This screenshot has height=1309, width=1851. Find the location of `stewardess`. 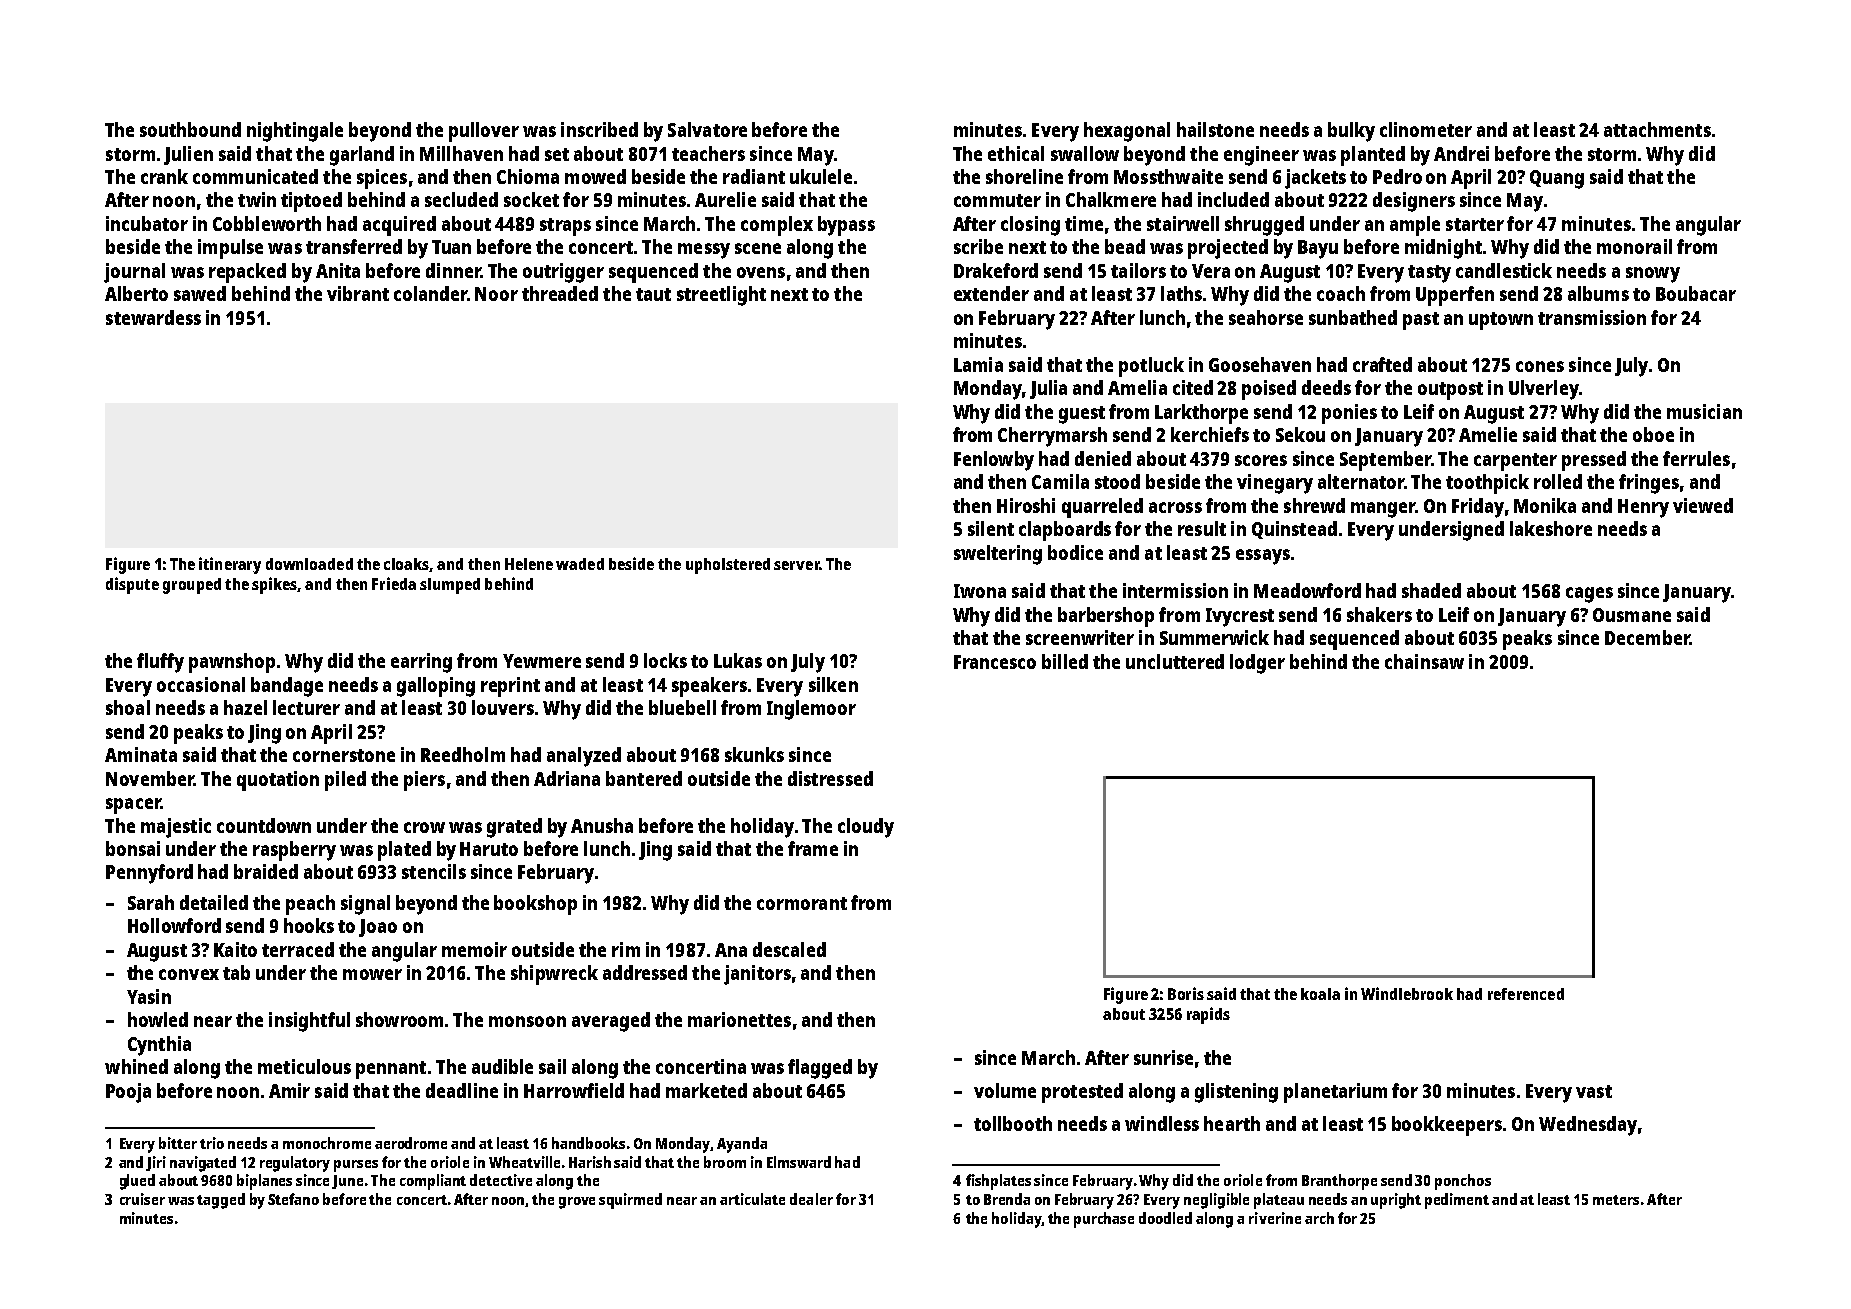

stewardess is located at coordinates (153, 317).
